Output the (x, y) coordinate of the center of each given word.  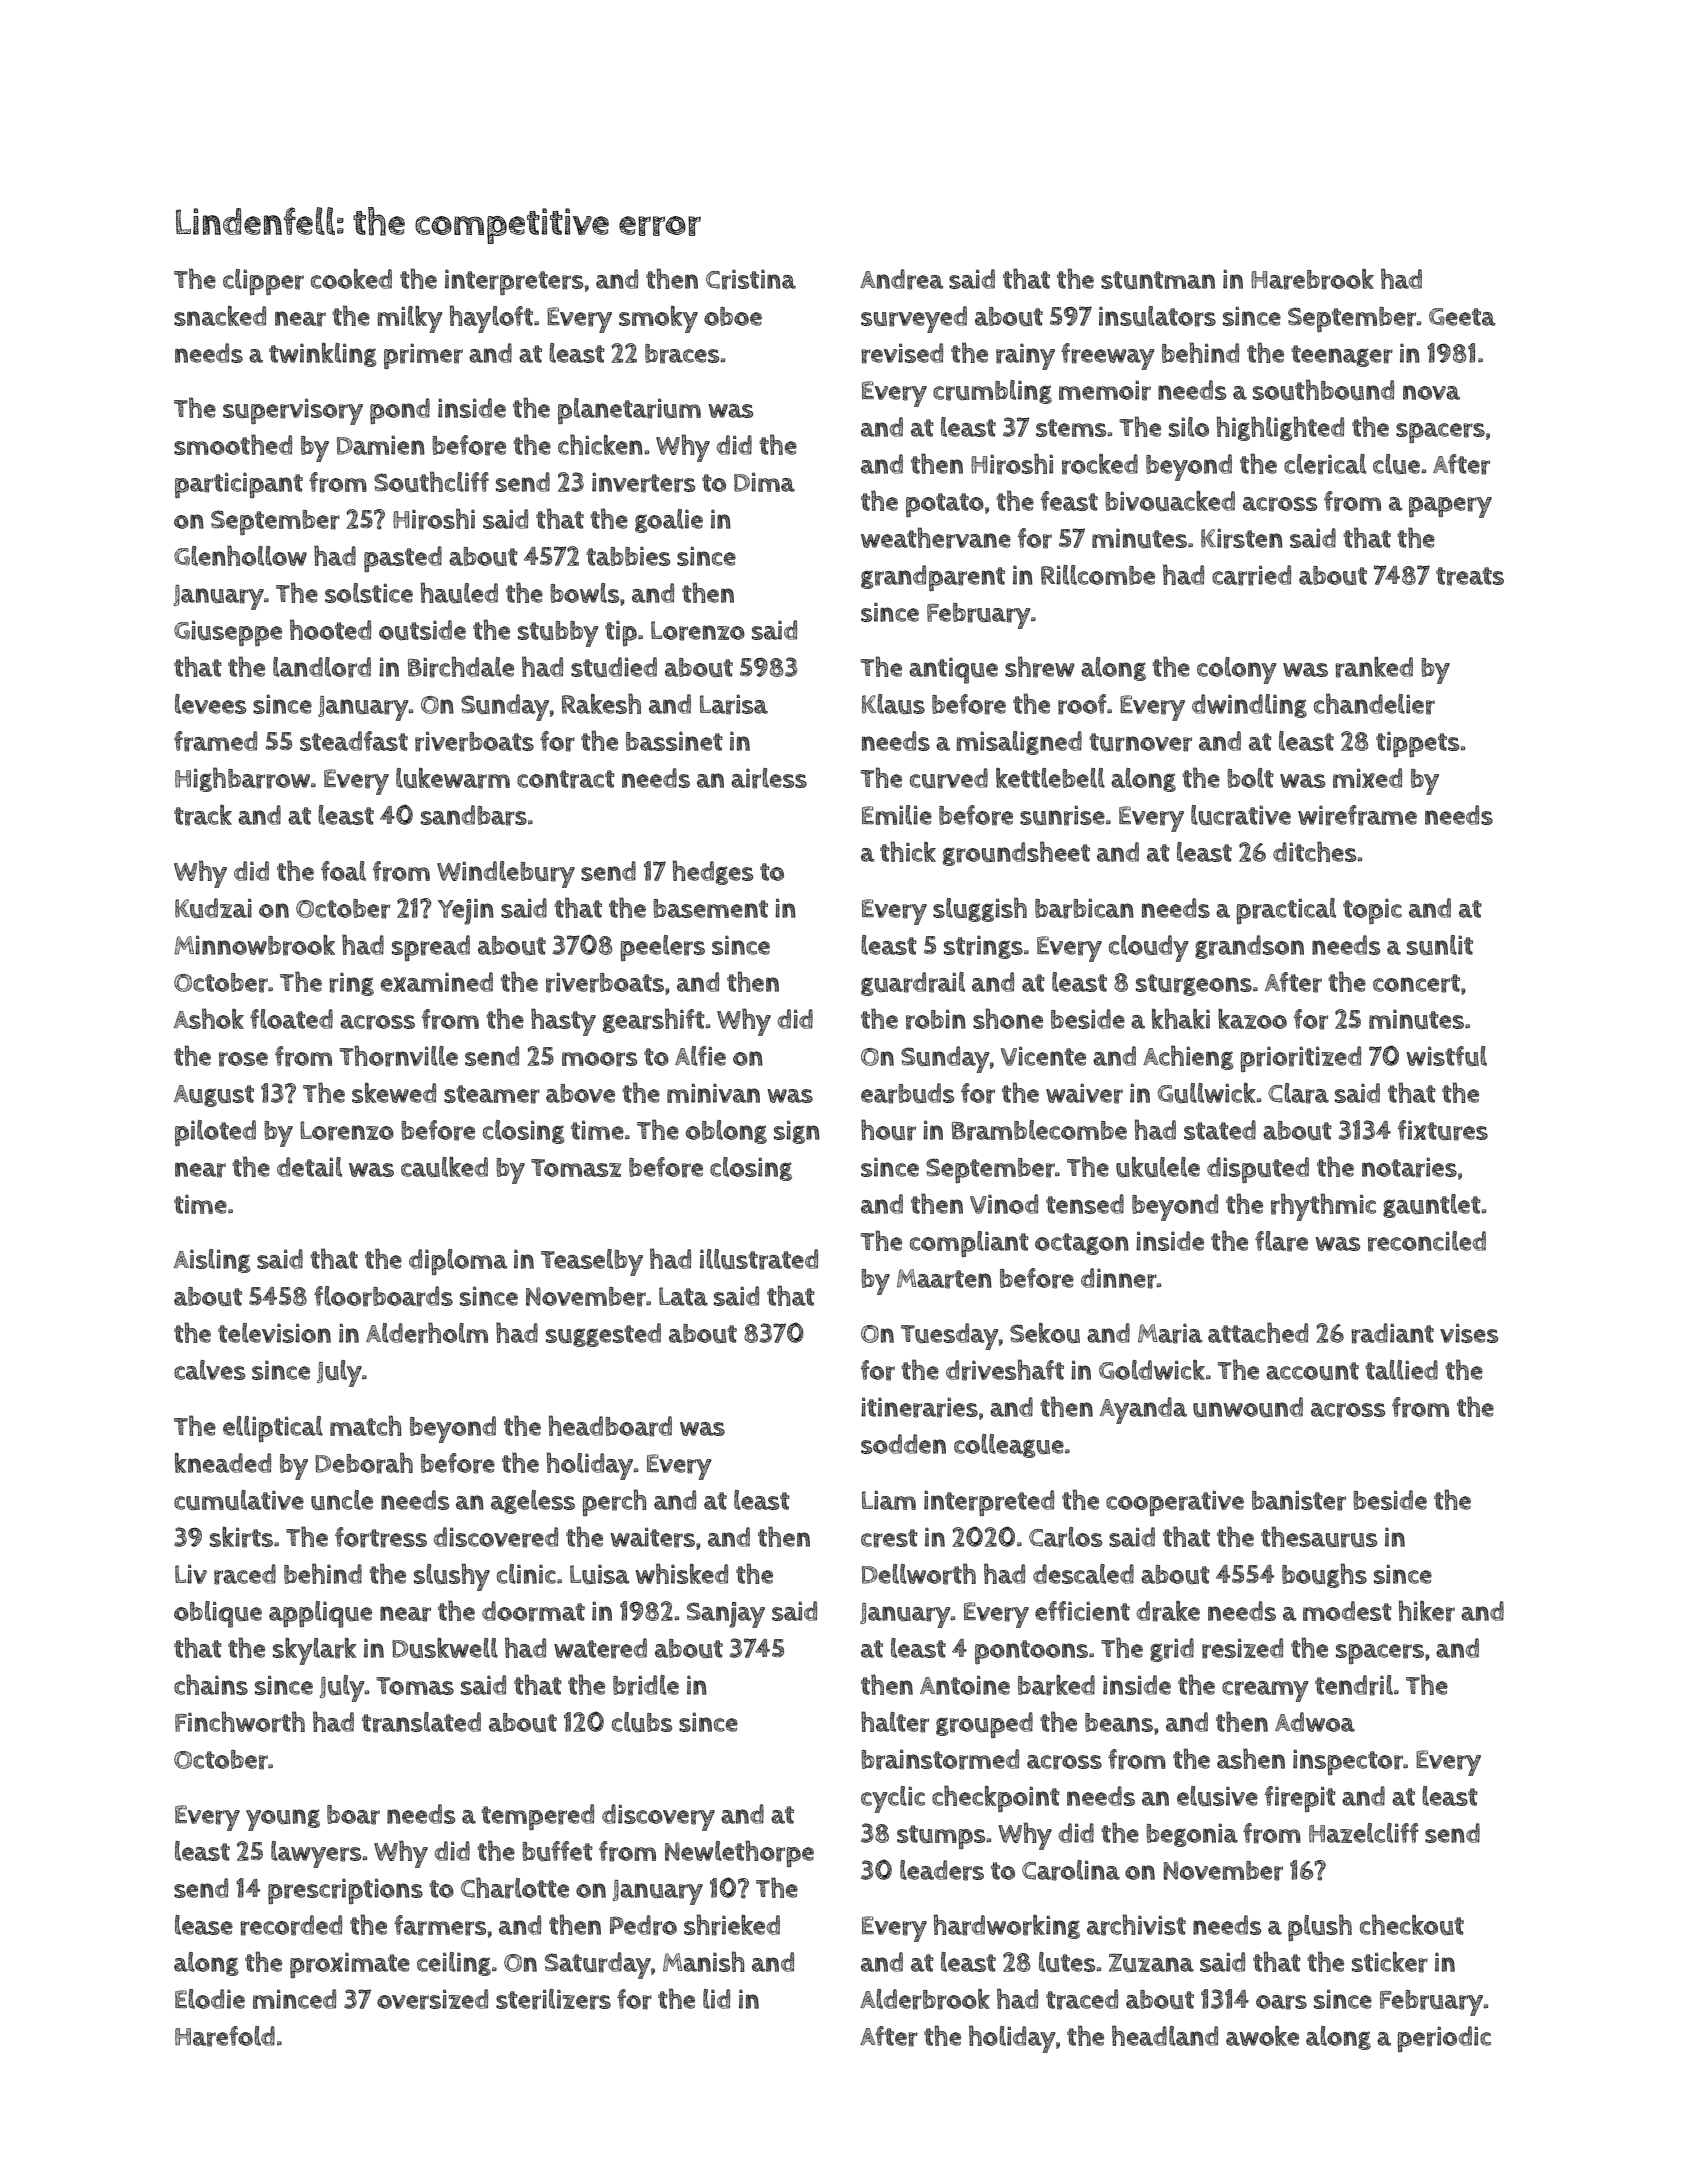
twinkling (323, 355)
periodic (1444, 2039)
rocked (1100, 464)
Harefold (225, 2036)
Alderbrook (925, 1999)
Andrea (901, 279)
